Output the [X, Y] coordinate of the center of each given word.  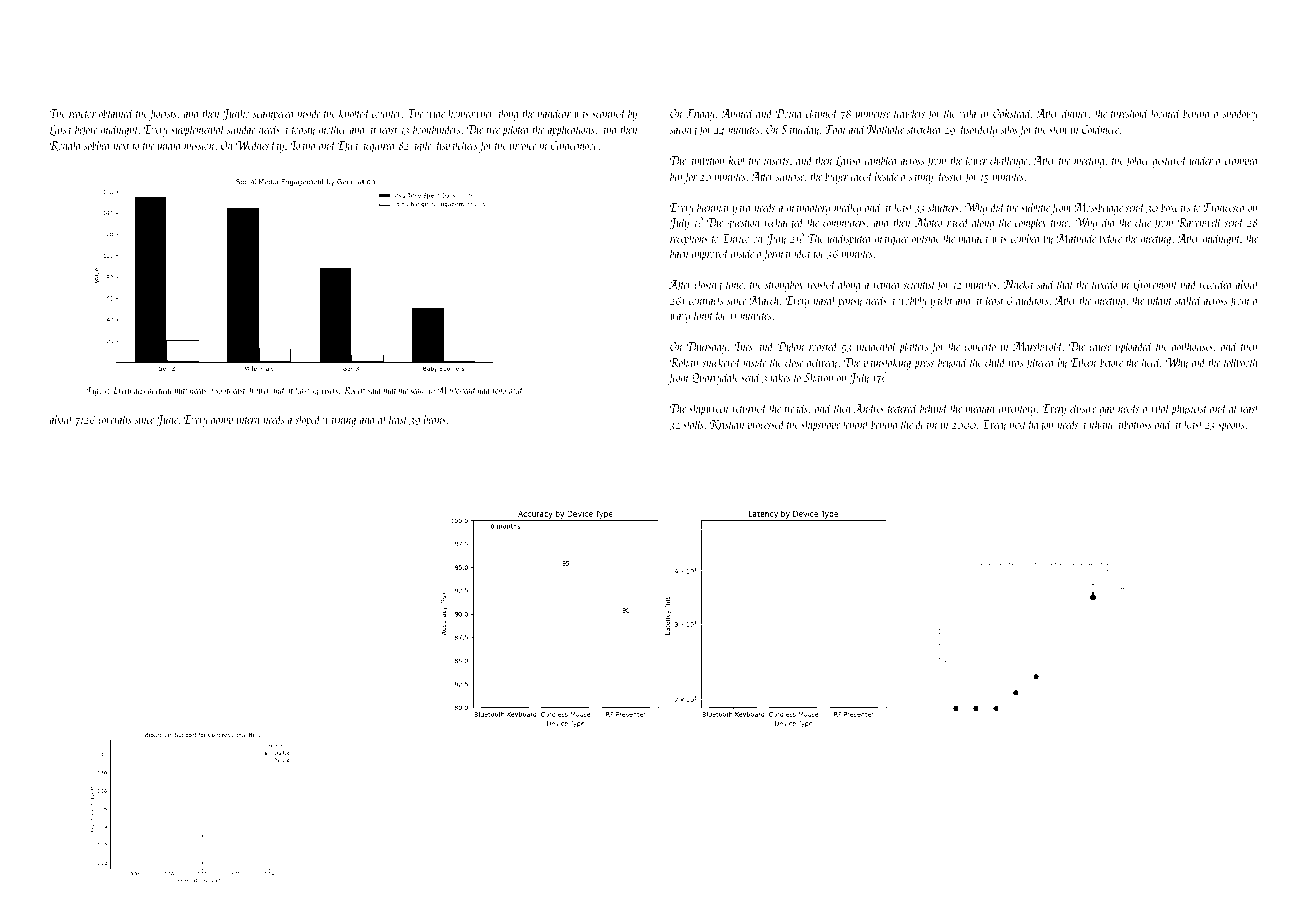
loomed [1166, 113]
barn [679, 253]
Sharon [818, 377]
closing [708, 285]
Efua [347, 146]
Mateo [928, 222]
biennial [714, 207]
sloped [308, 420]
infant [1160, 301]
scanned [609, 113]
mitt [181, 390]
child [995, 362]
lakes [780, 377]
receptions [689, 240]
